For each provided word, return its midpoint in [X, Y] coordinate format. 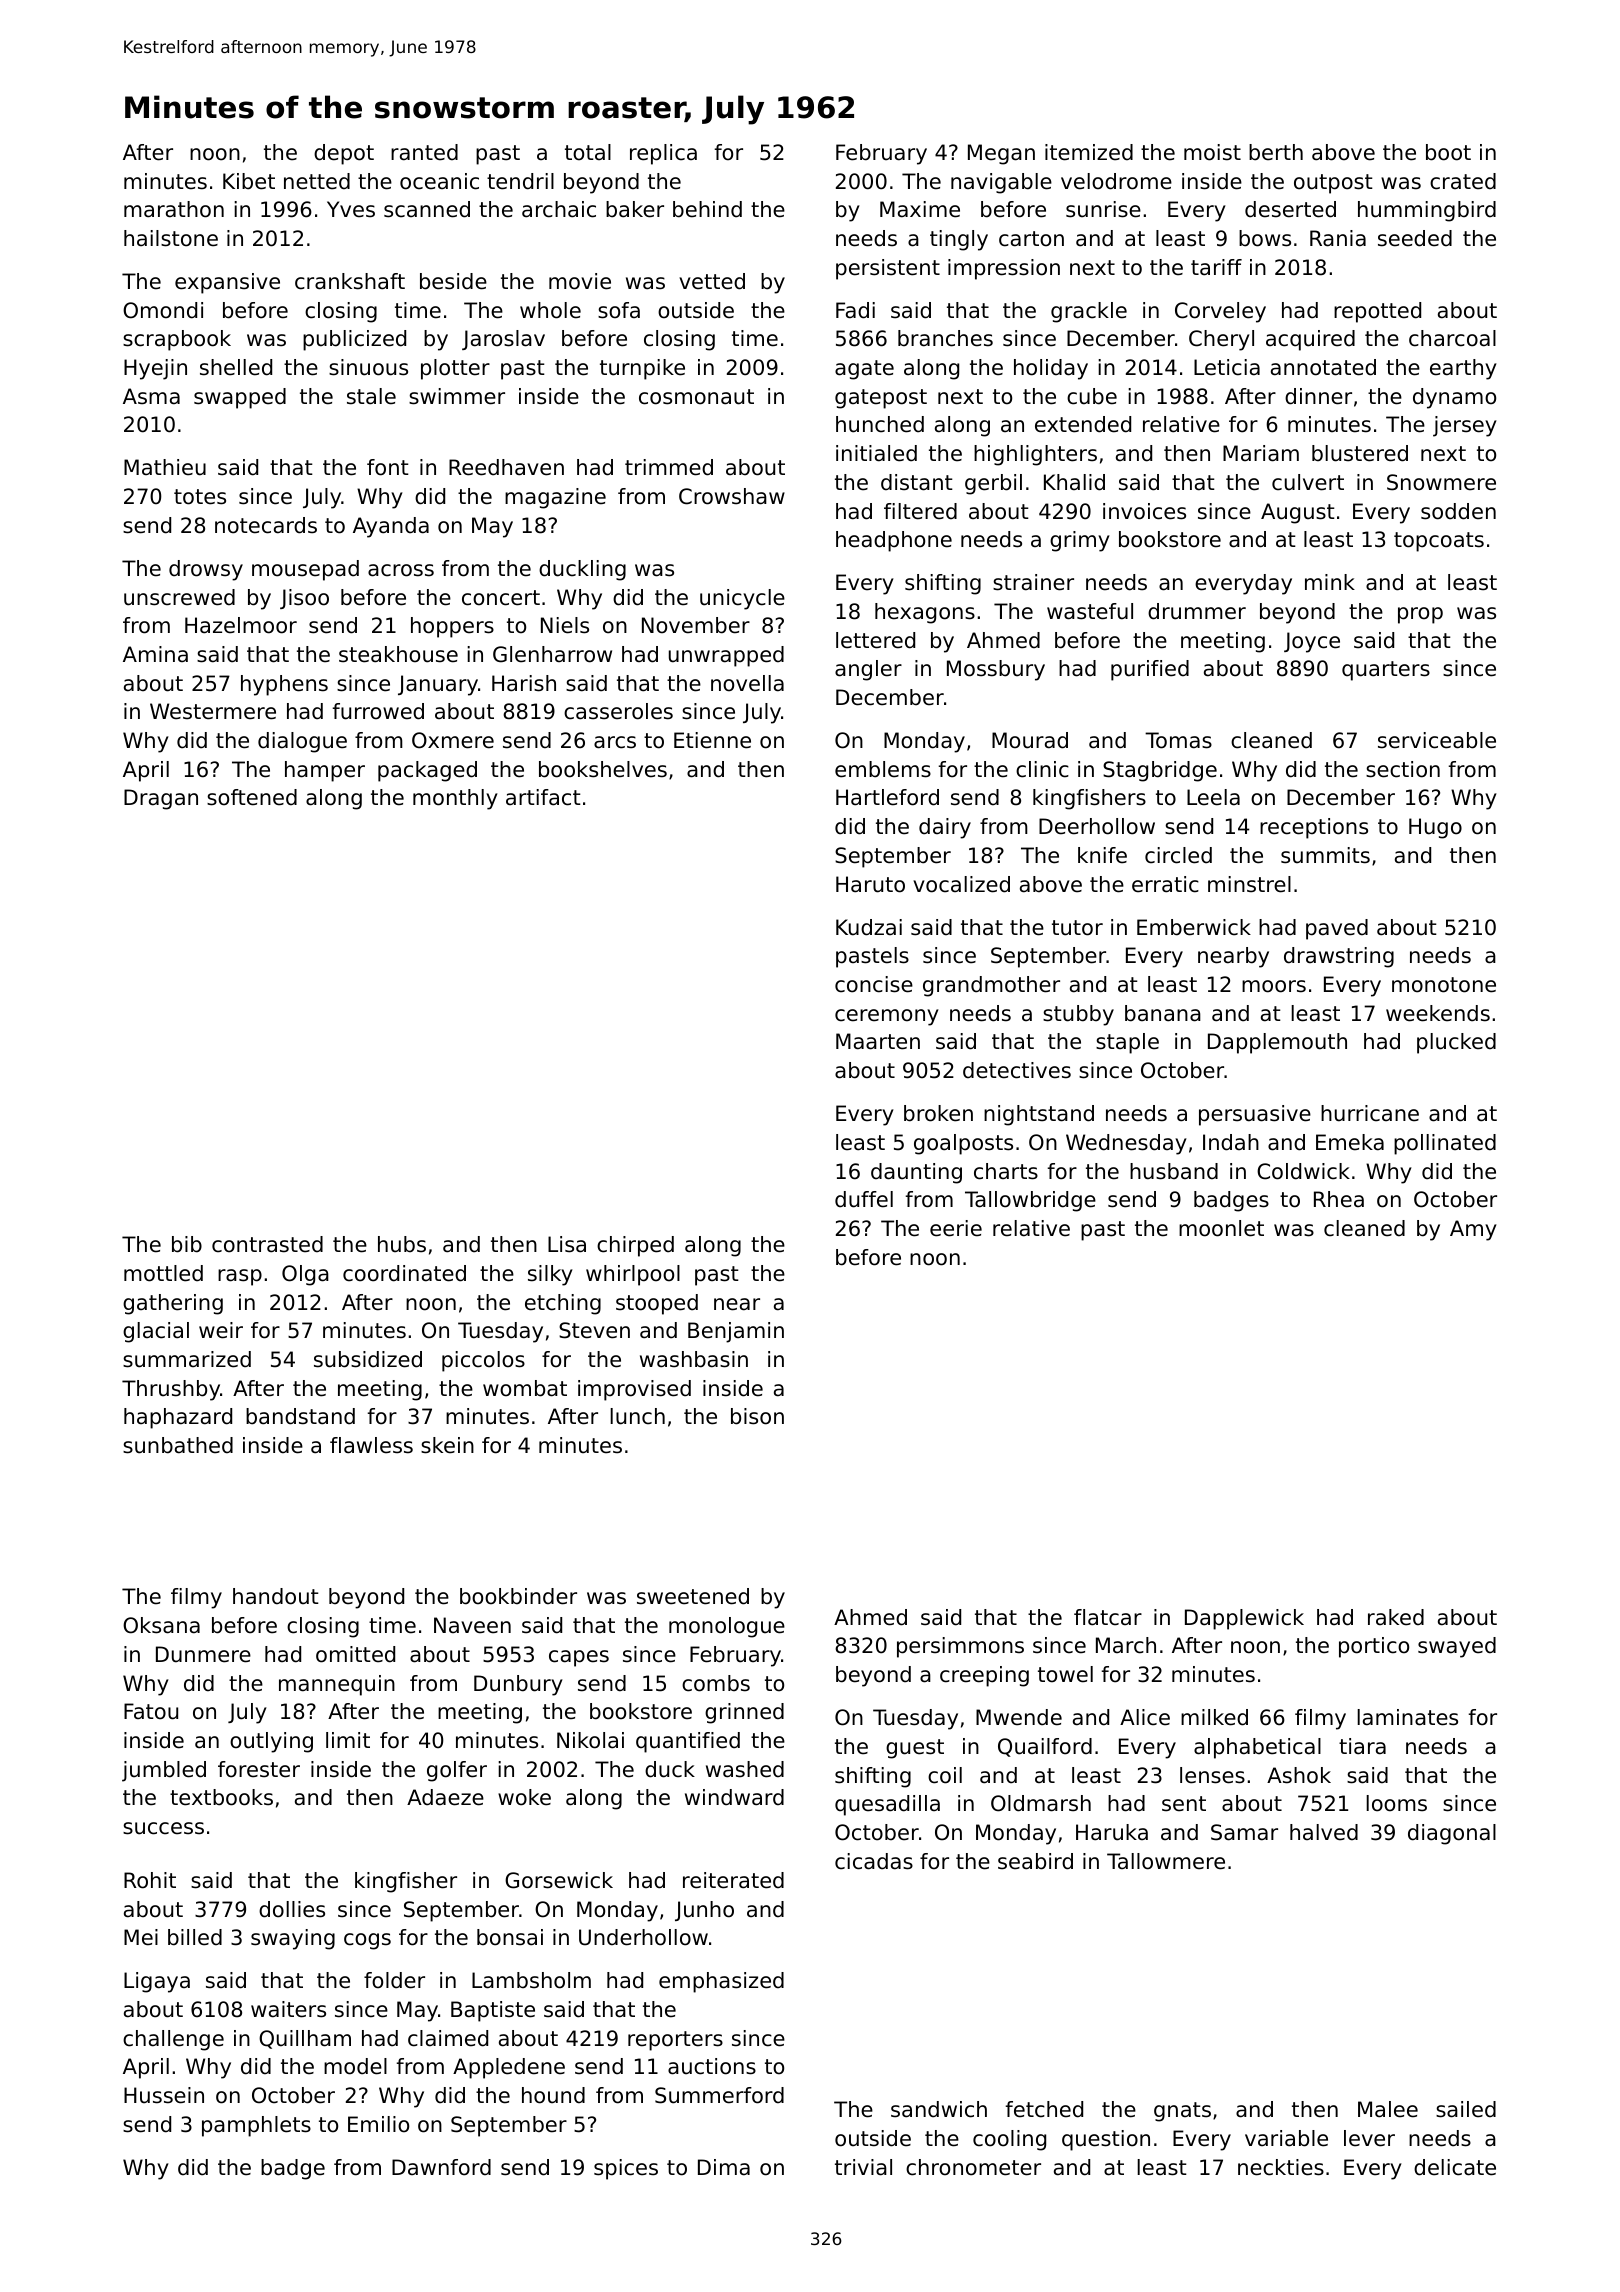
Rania [1338, 238]
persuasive [1255, 1115]
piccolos [483, 1361]
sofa [619, 310]
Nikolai [590, 1740]
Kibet [249, 181]
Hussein [164, 2095]
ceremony [887, 1017]
